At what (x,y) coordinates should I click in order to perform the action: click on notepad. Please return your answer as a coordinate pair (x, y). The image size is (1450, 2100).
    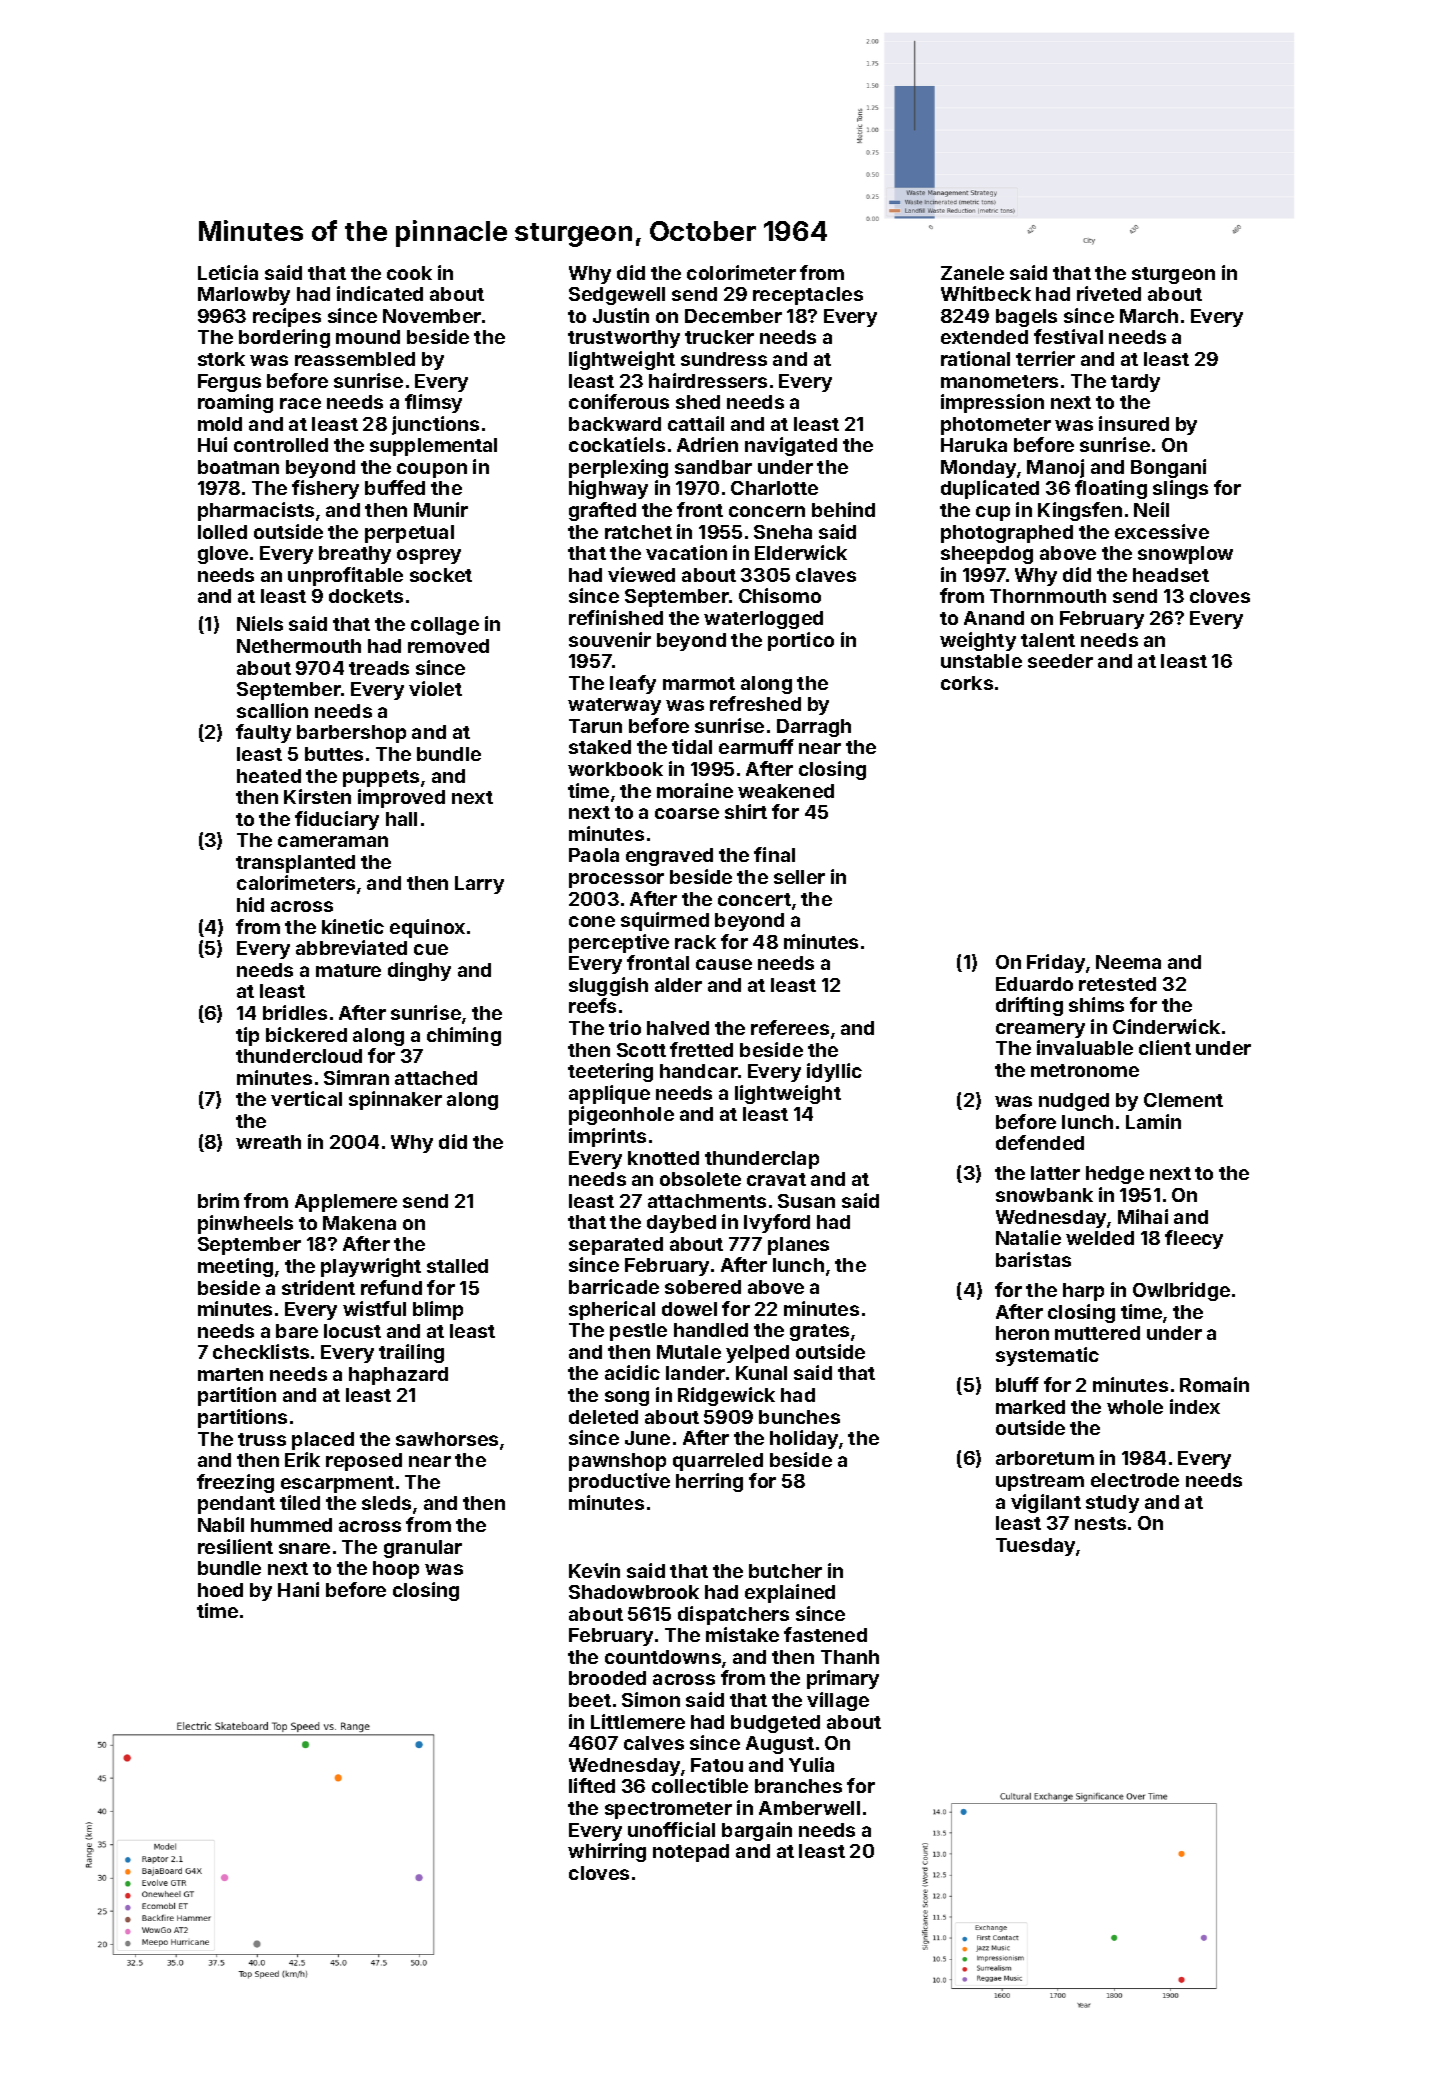
    Looking at the image, I should click on (691, 1853).
